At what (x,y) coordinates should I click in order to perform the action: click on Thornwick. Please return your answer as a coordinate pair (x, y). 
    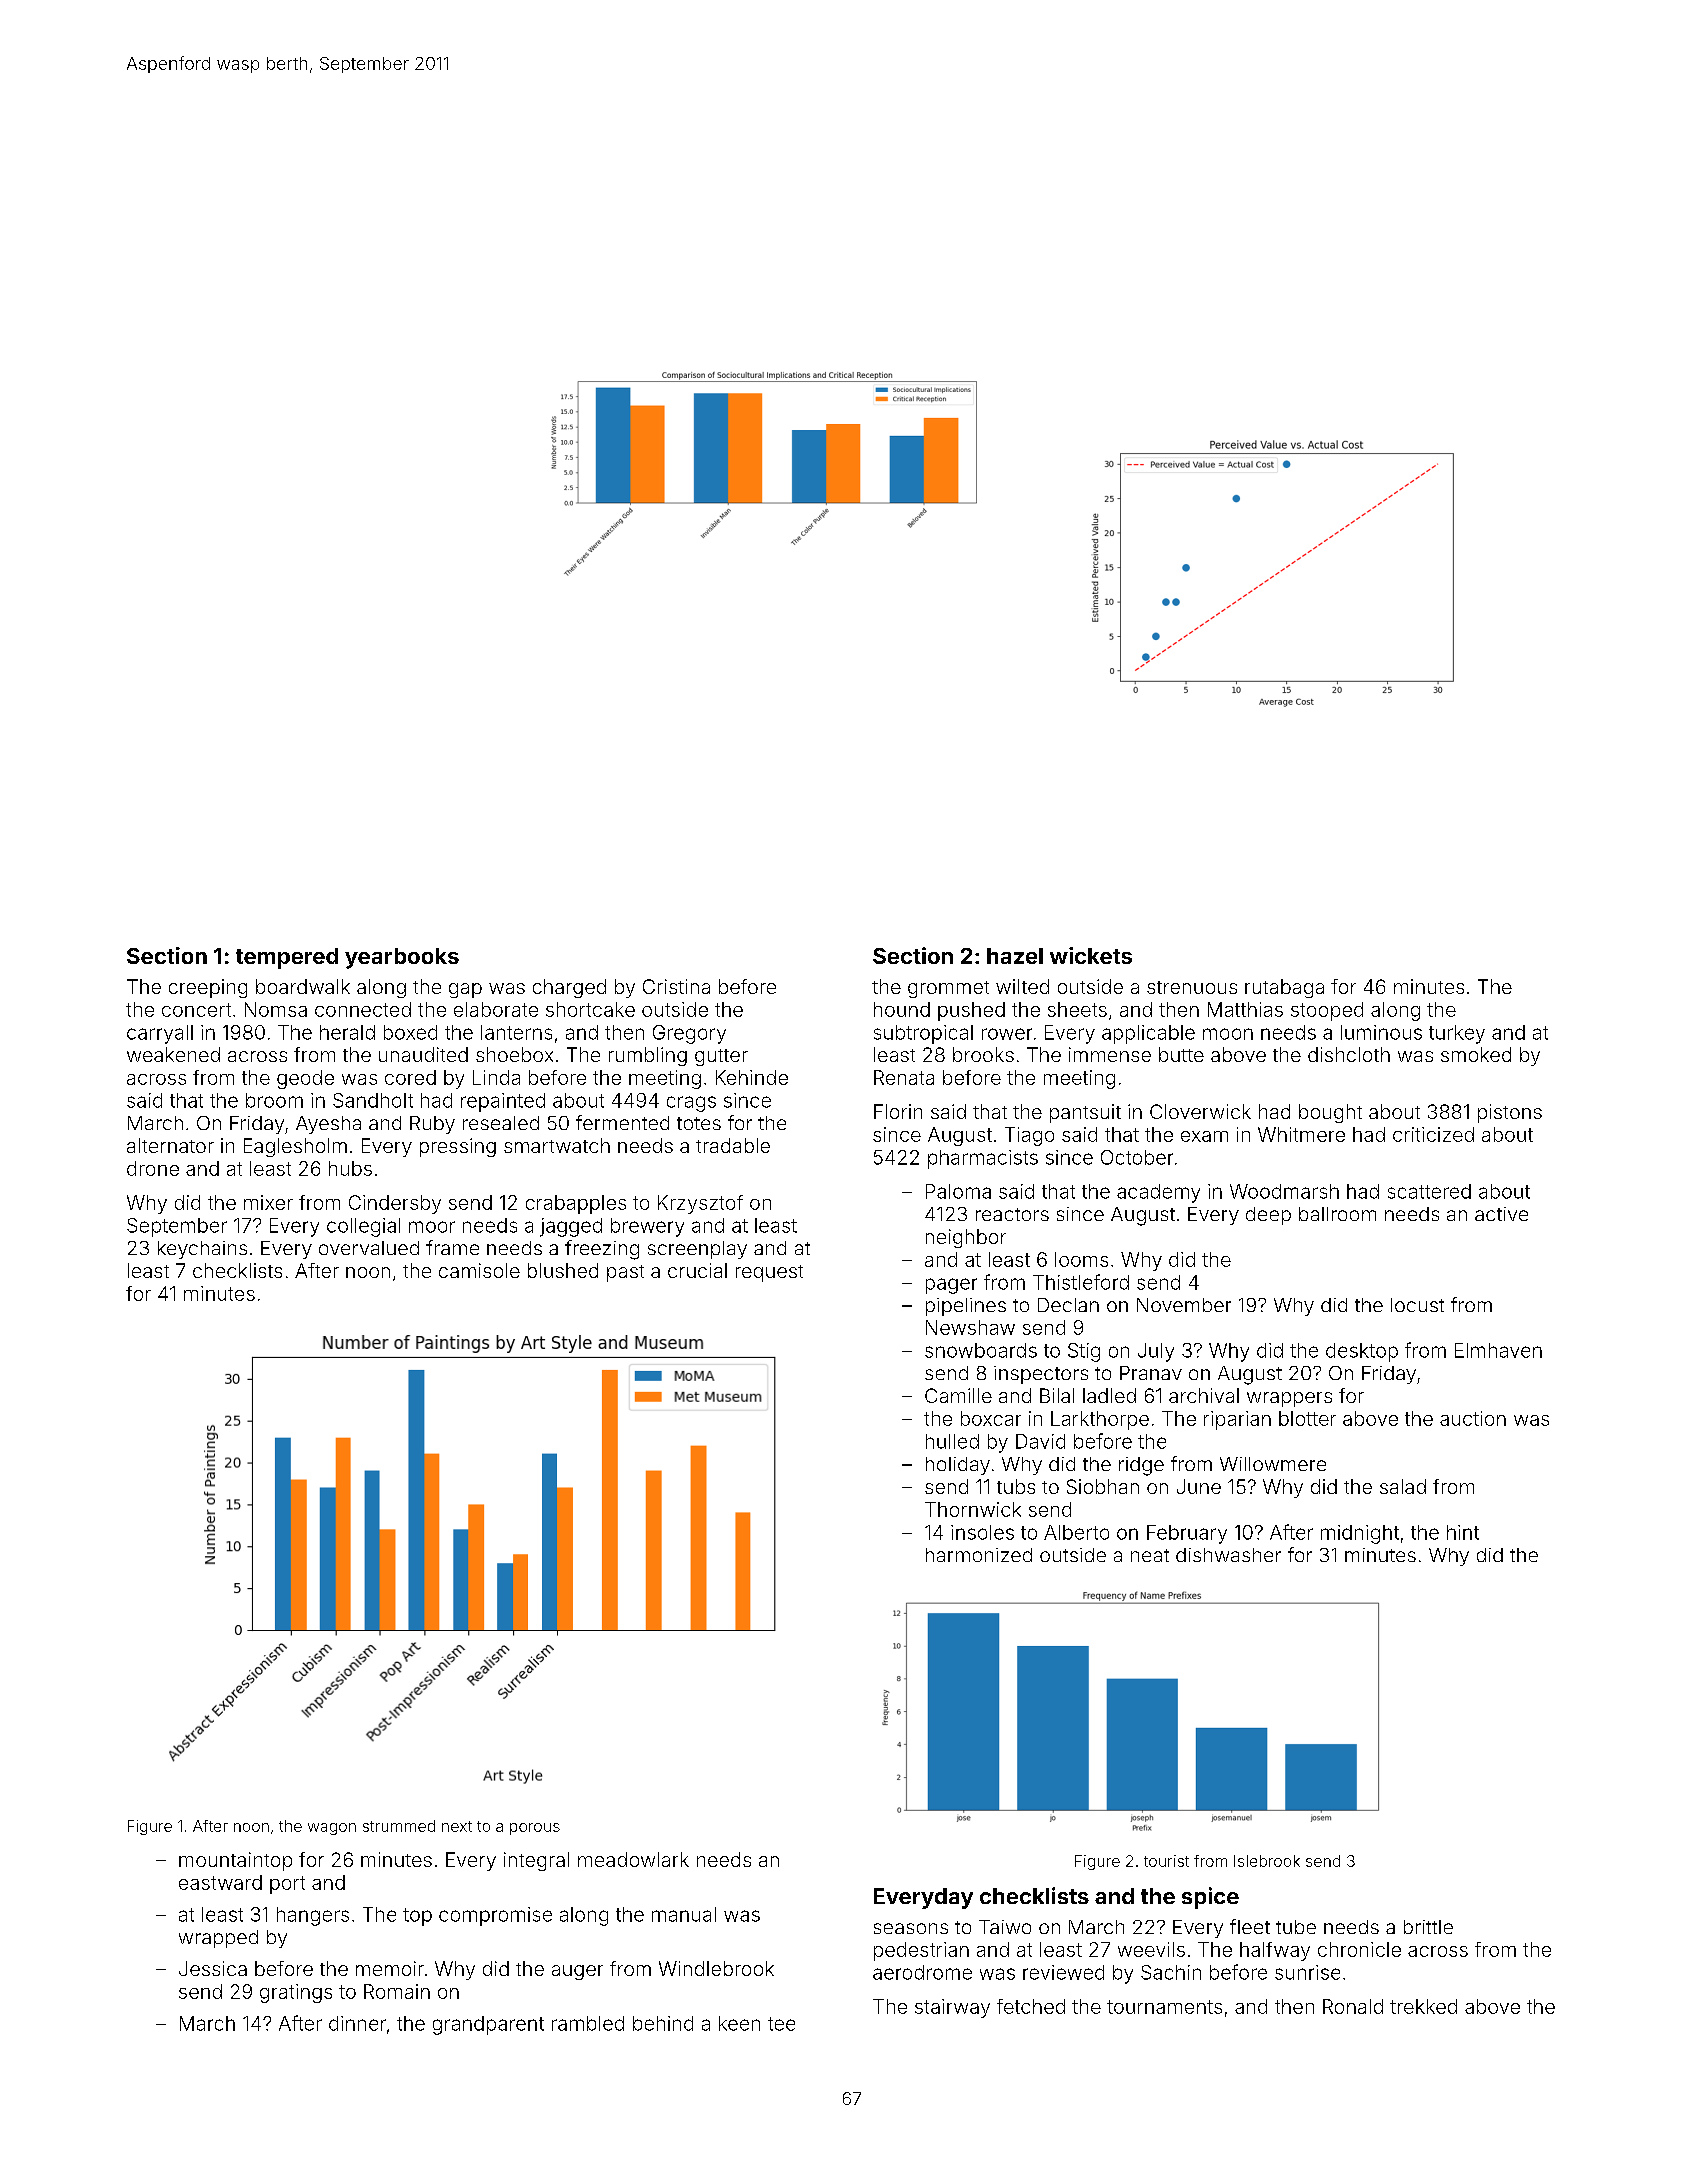
    Looking at the image, I should click on (973, 1509).
